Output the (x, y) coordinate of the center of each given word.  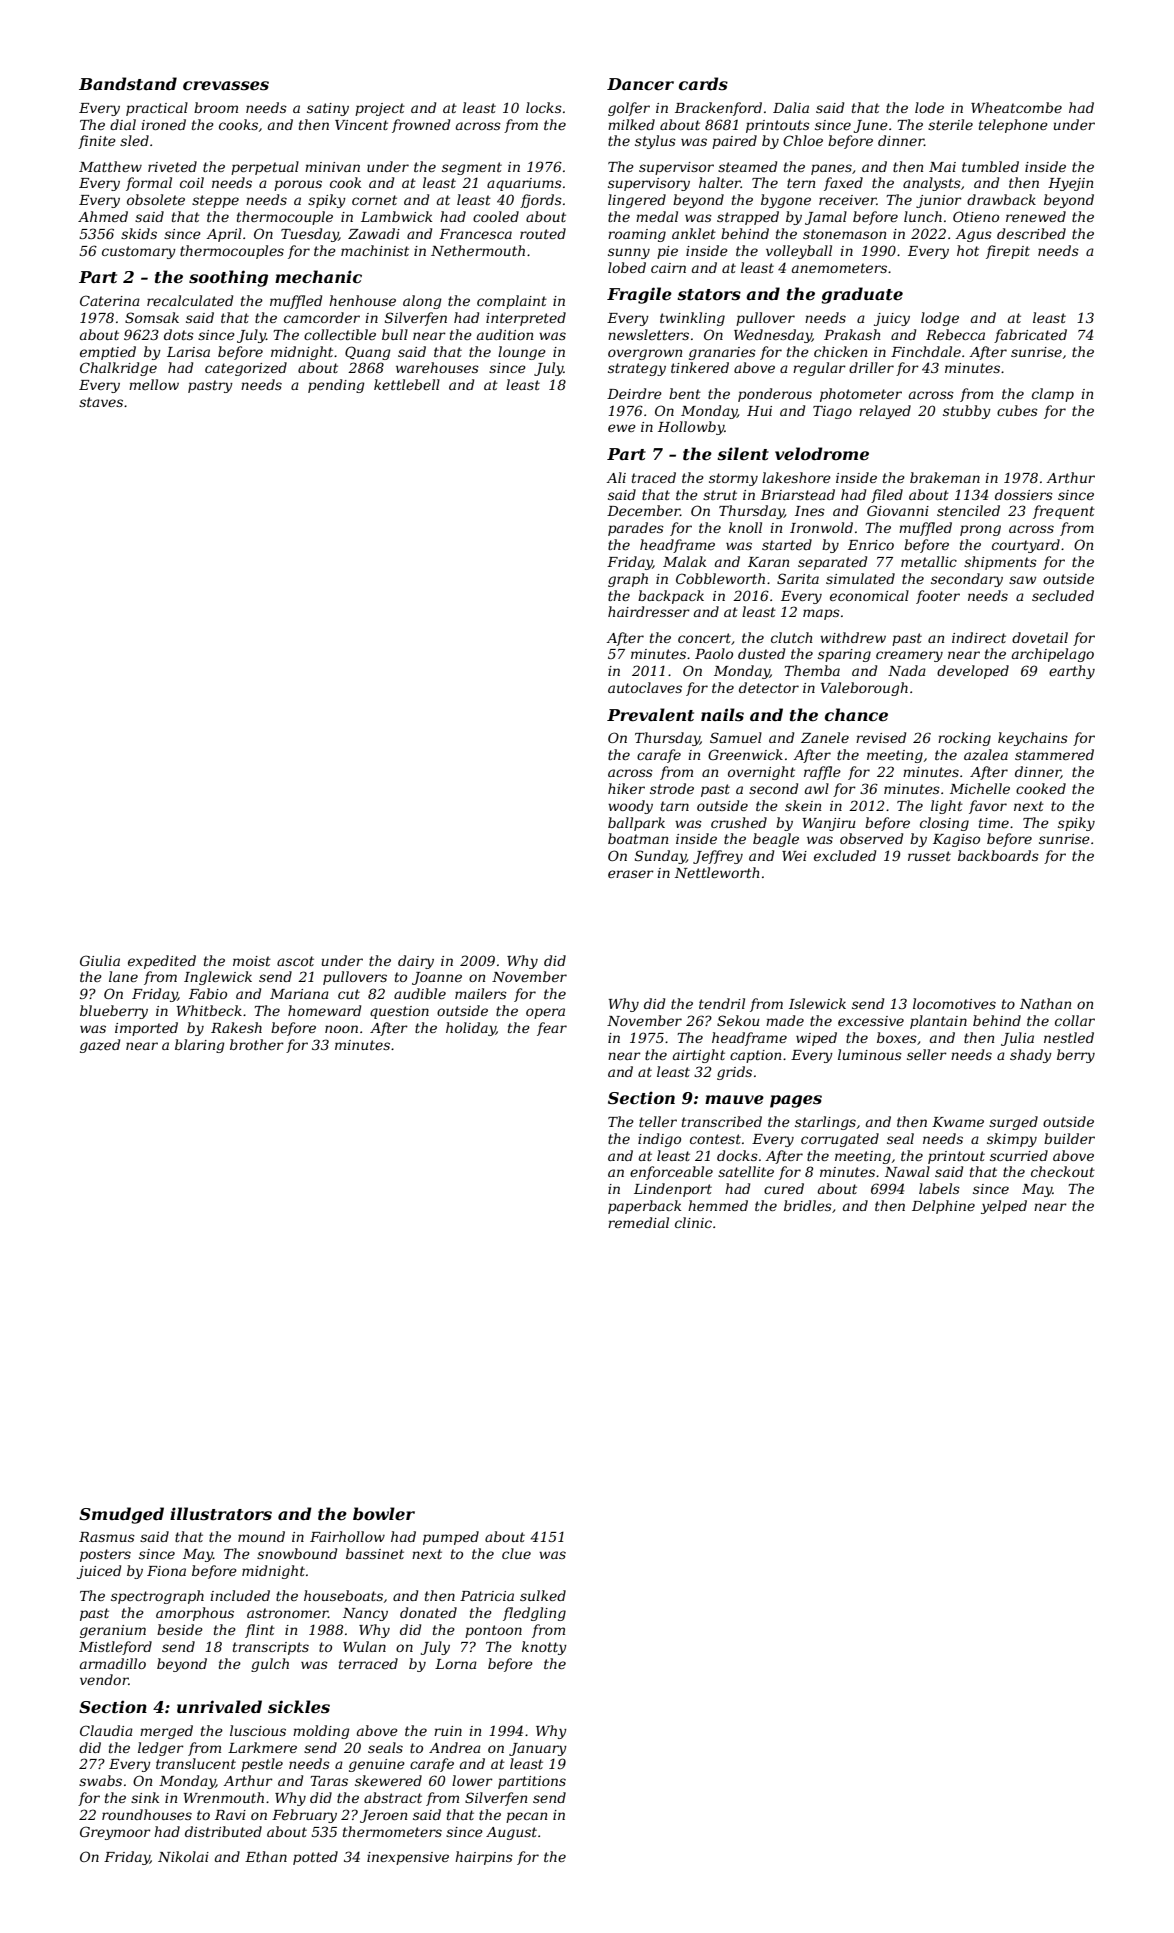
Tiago (832, 412)
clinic (693, 1222)
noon (341, 1029)
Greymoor (115, 1833)
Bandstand (128, 83)
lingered (637, 201)
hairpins (484, 1858)
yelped (1004, 1207)
